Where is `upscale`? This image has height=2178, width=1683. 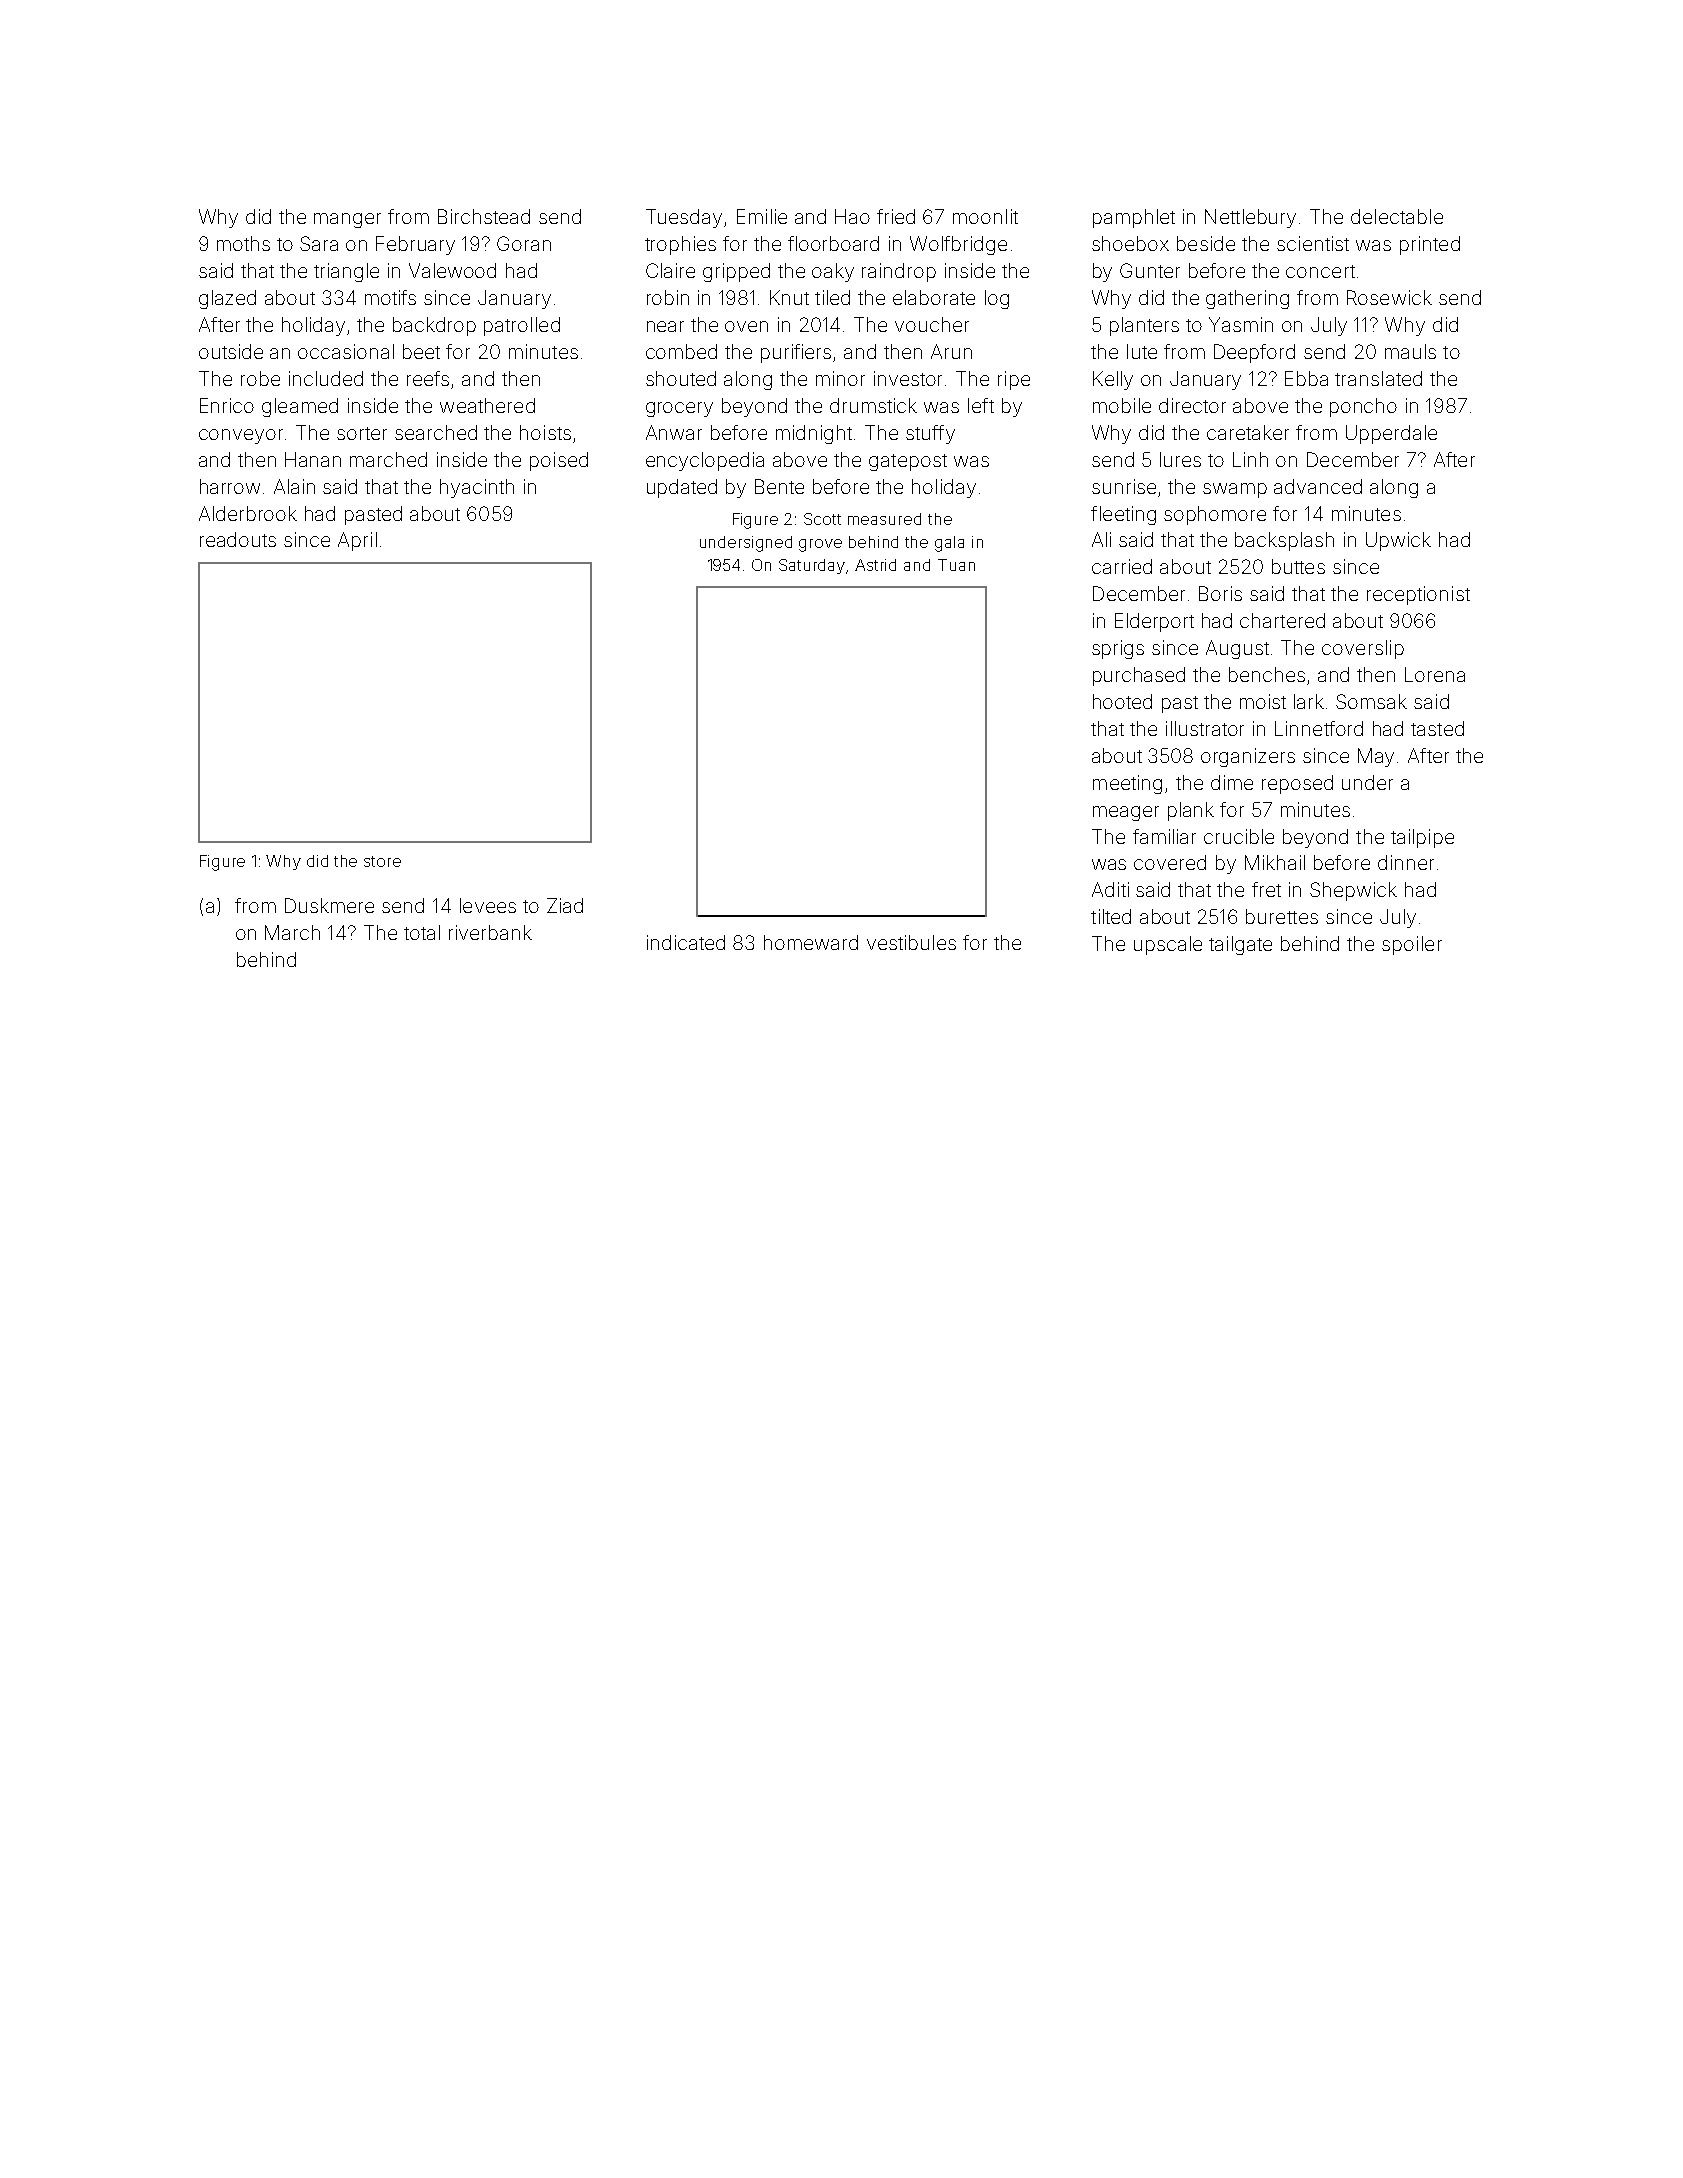 upscale is located at coordinates (1168, 945).
